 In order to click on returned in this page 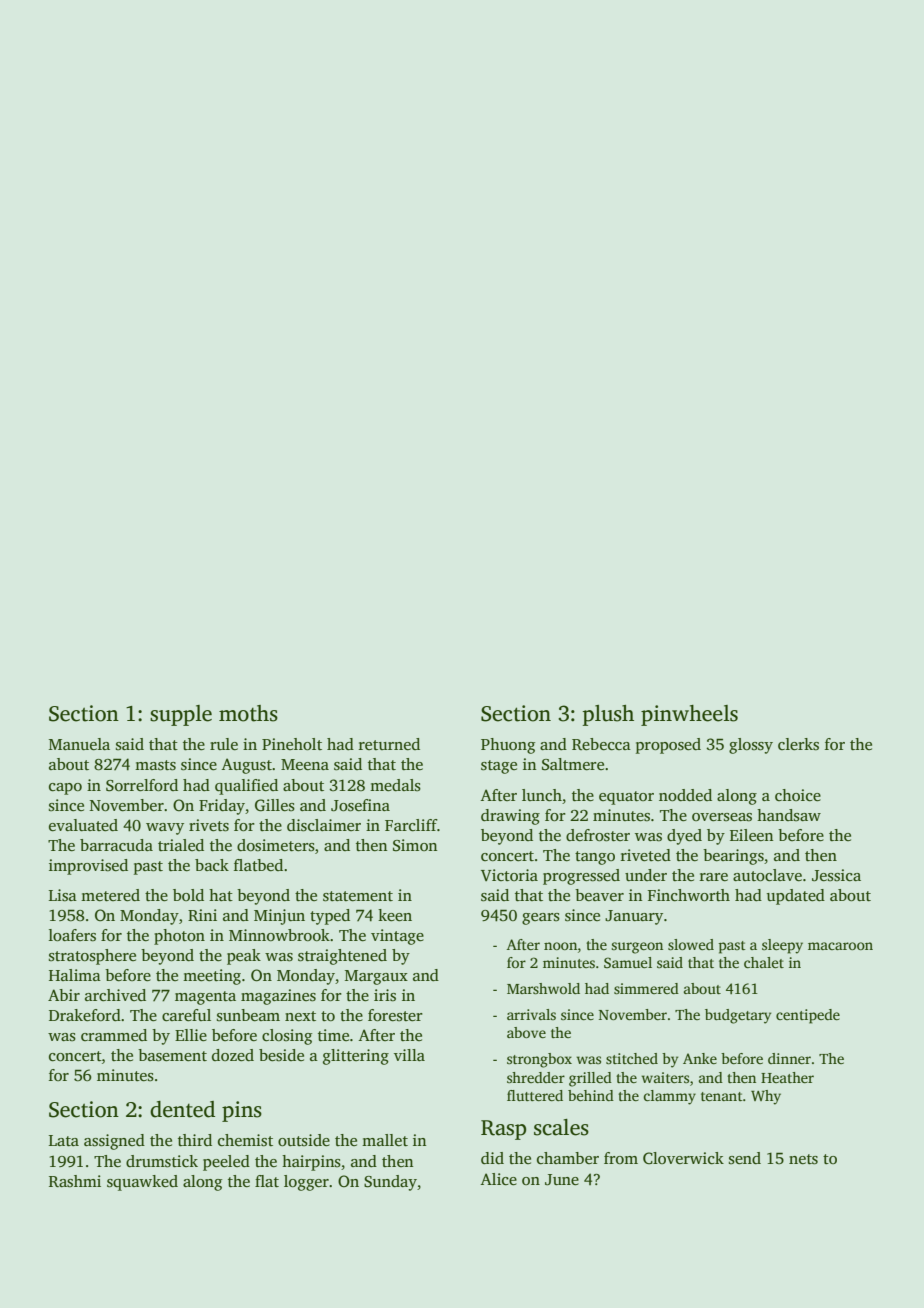, I will do `click(389, 744)`.
